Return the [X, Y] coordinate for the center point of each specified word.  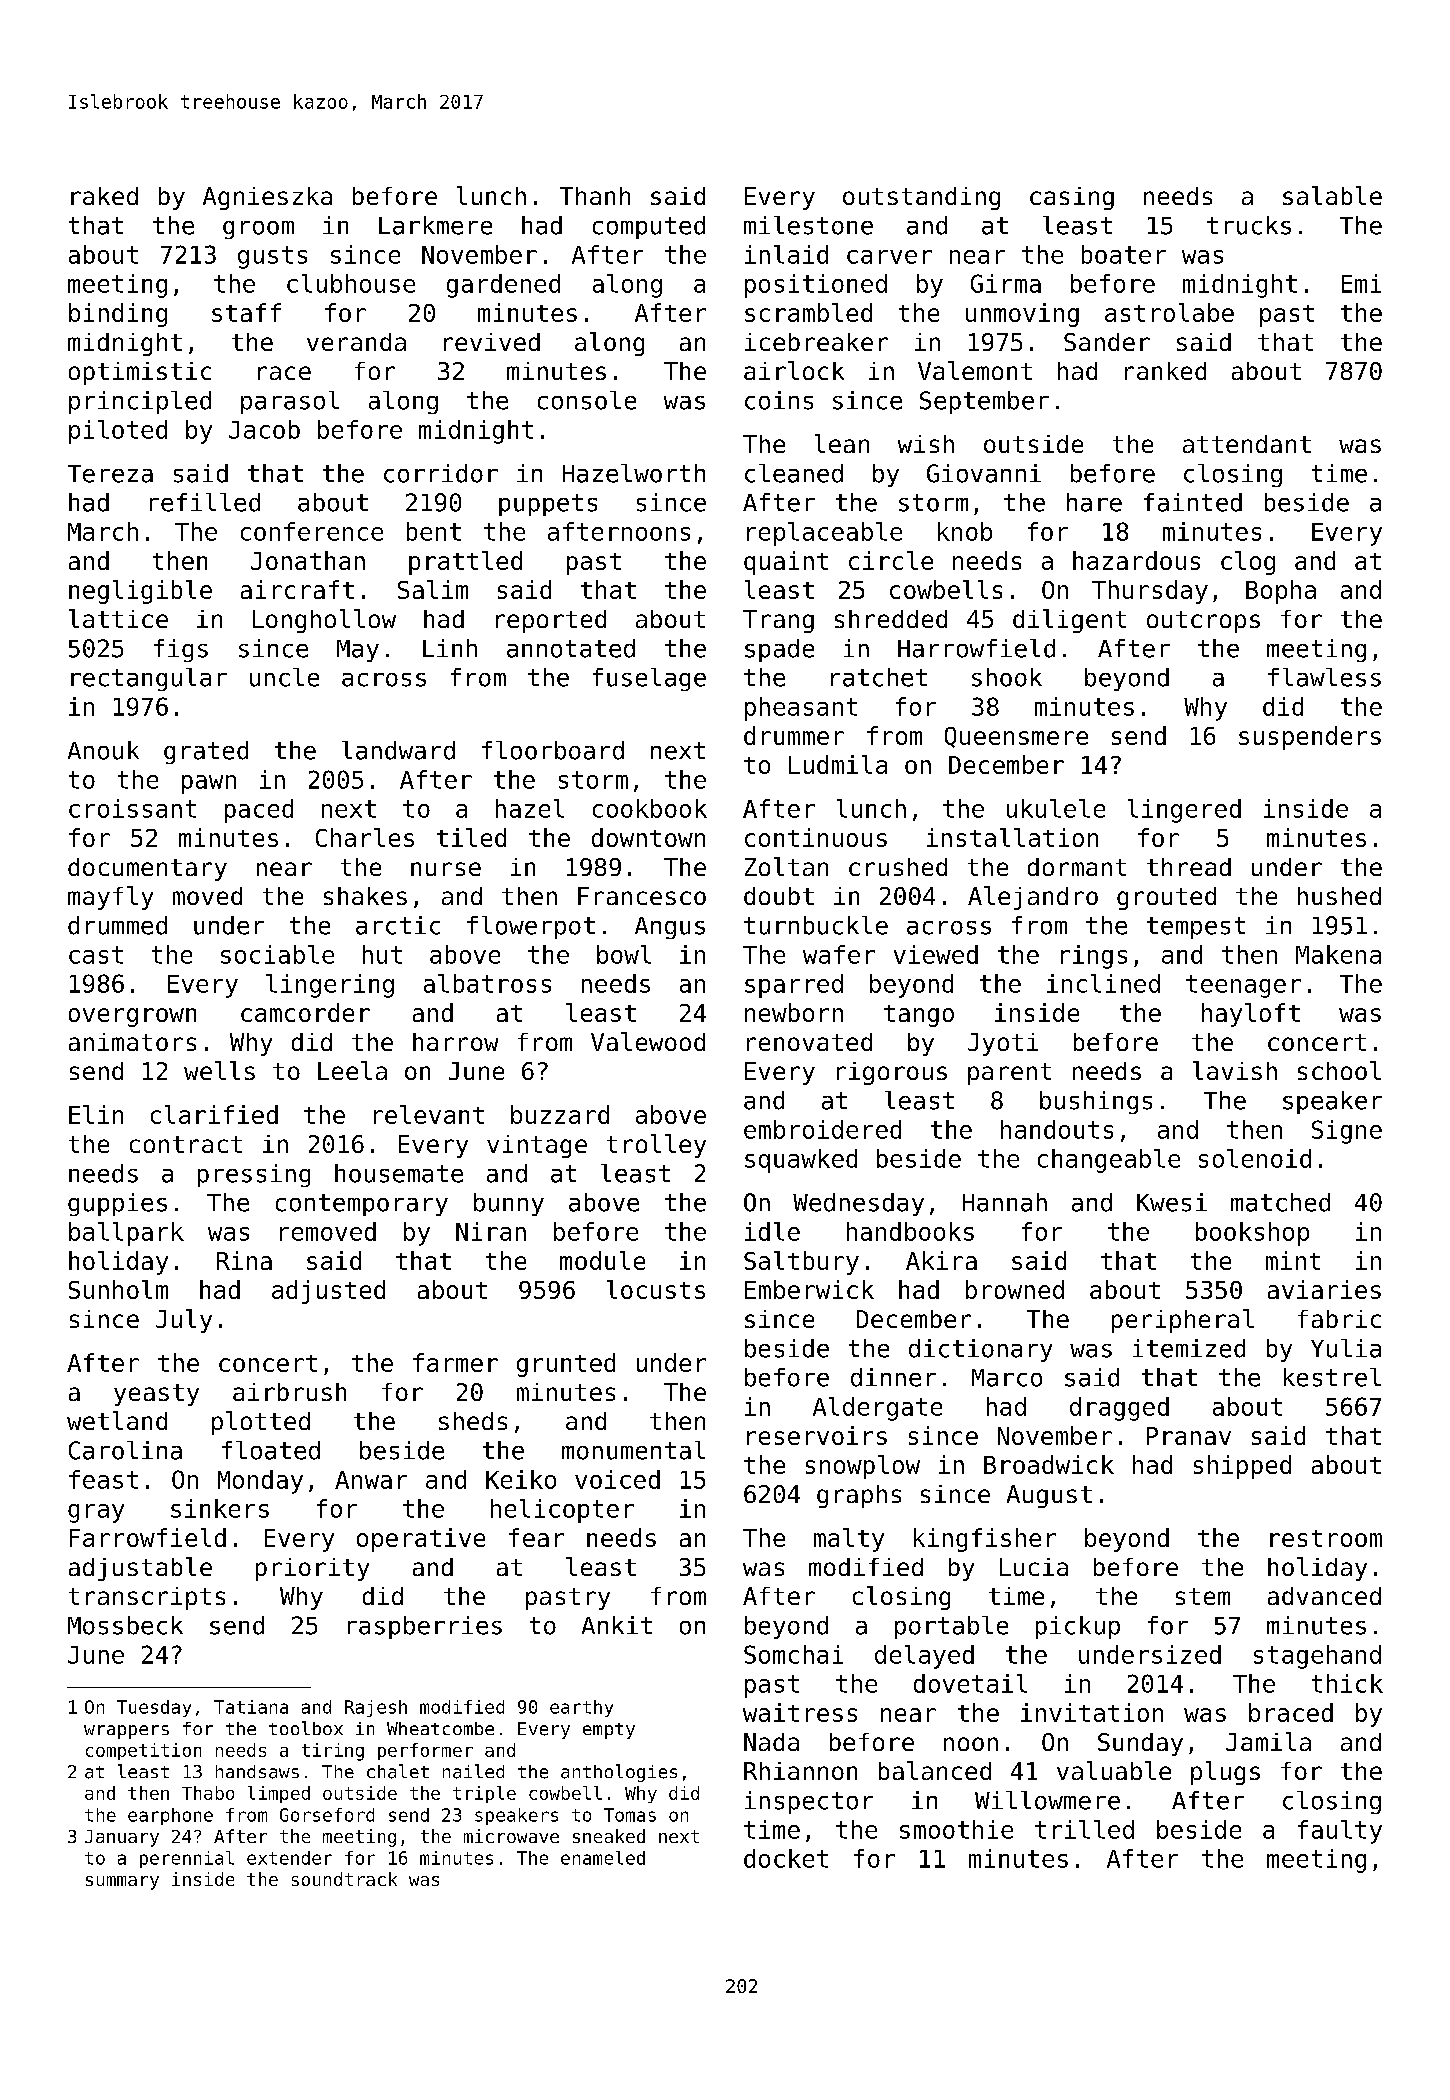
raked [104, 196]
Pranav [1189, 1436]
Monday [260, 1482]
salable [1332, 195]
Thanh [595, 196]
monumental [633, 1450]
